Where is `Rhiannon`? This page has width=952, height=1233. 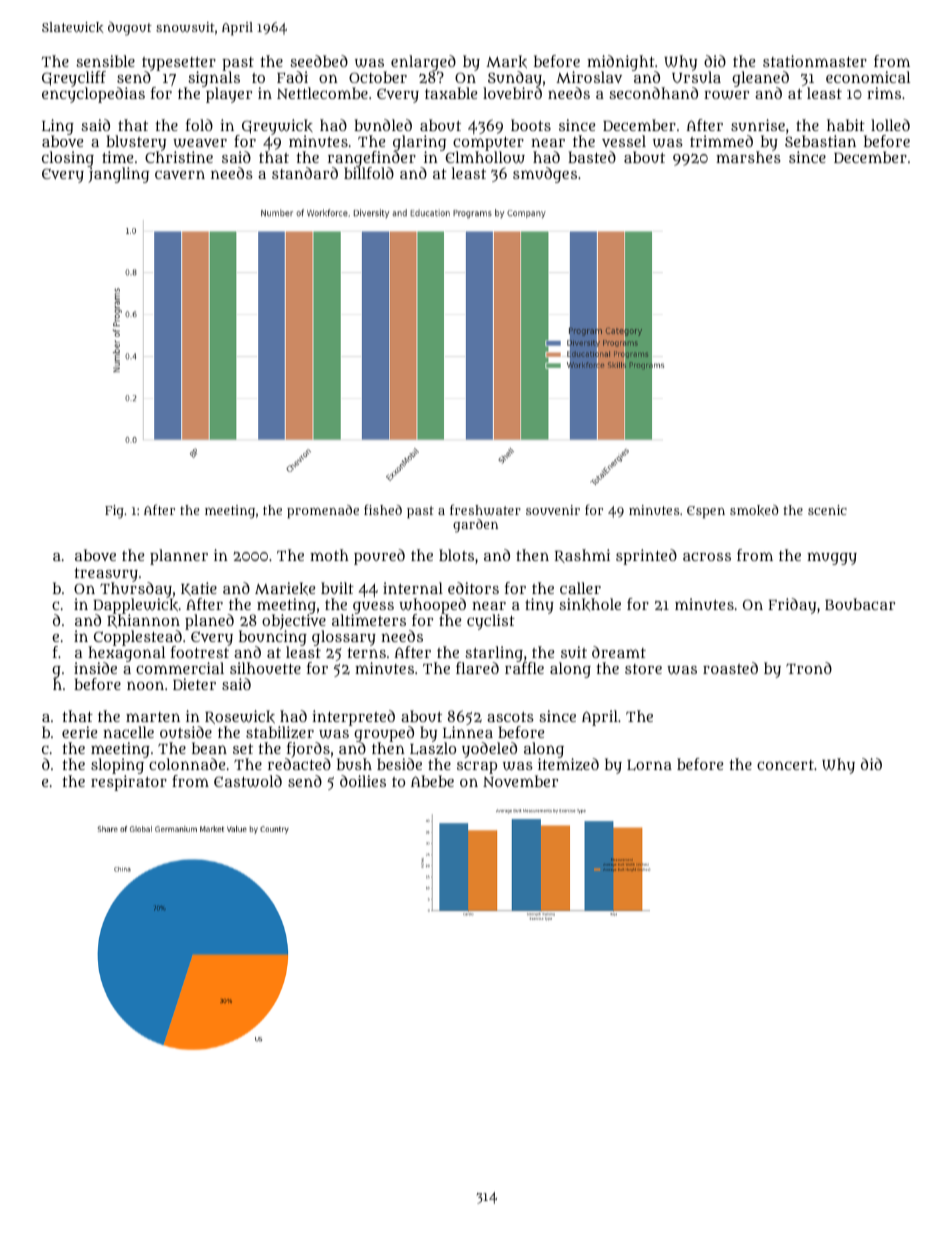
Rhiannon is located at coordinates (143, 621).
